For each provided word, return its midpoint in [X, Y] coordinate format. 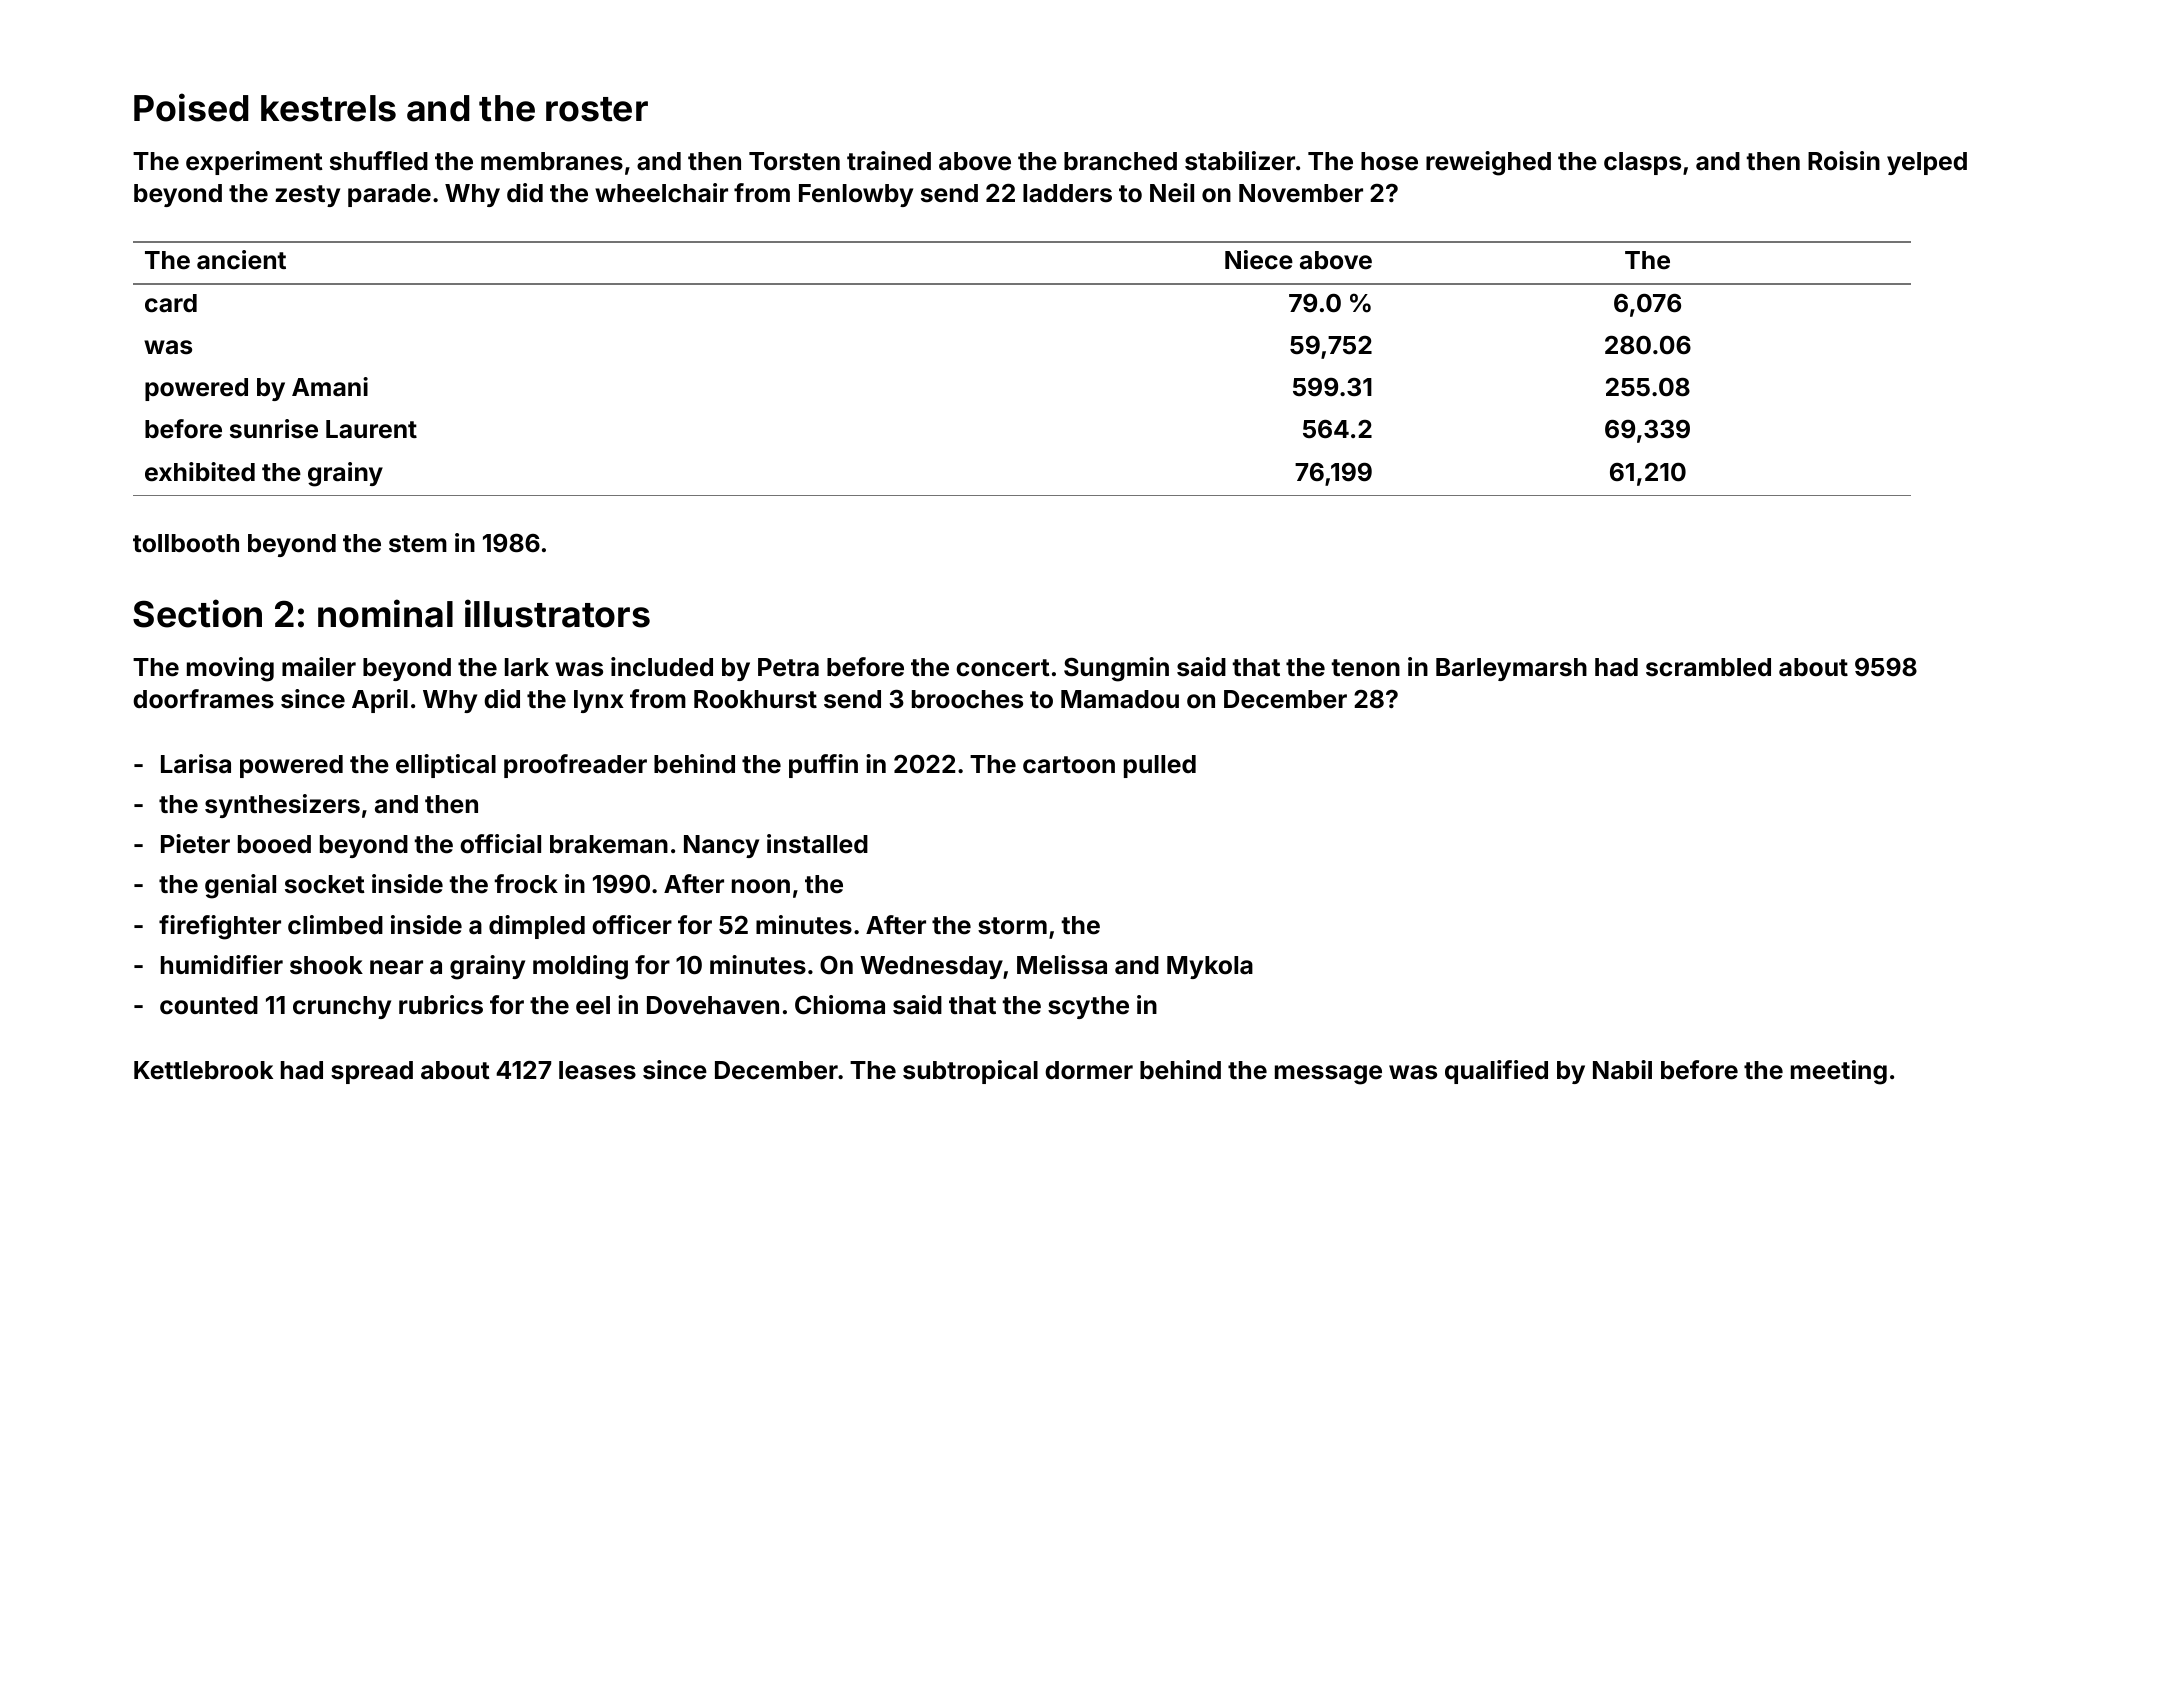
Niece [1259, 260]
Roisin [1844, 161]
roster [597, 109]
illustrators [557, 613]
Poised [191, 107]
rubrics [441, 1005]
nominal [385, 613]
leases [597, 1070]
